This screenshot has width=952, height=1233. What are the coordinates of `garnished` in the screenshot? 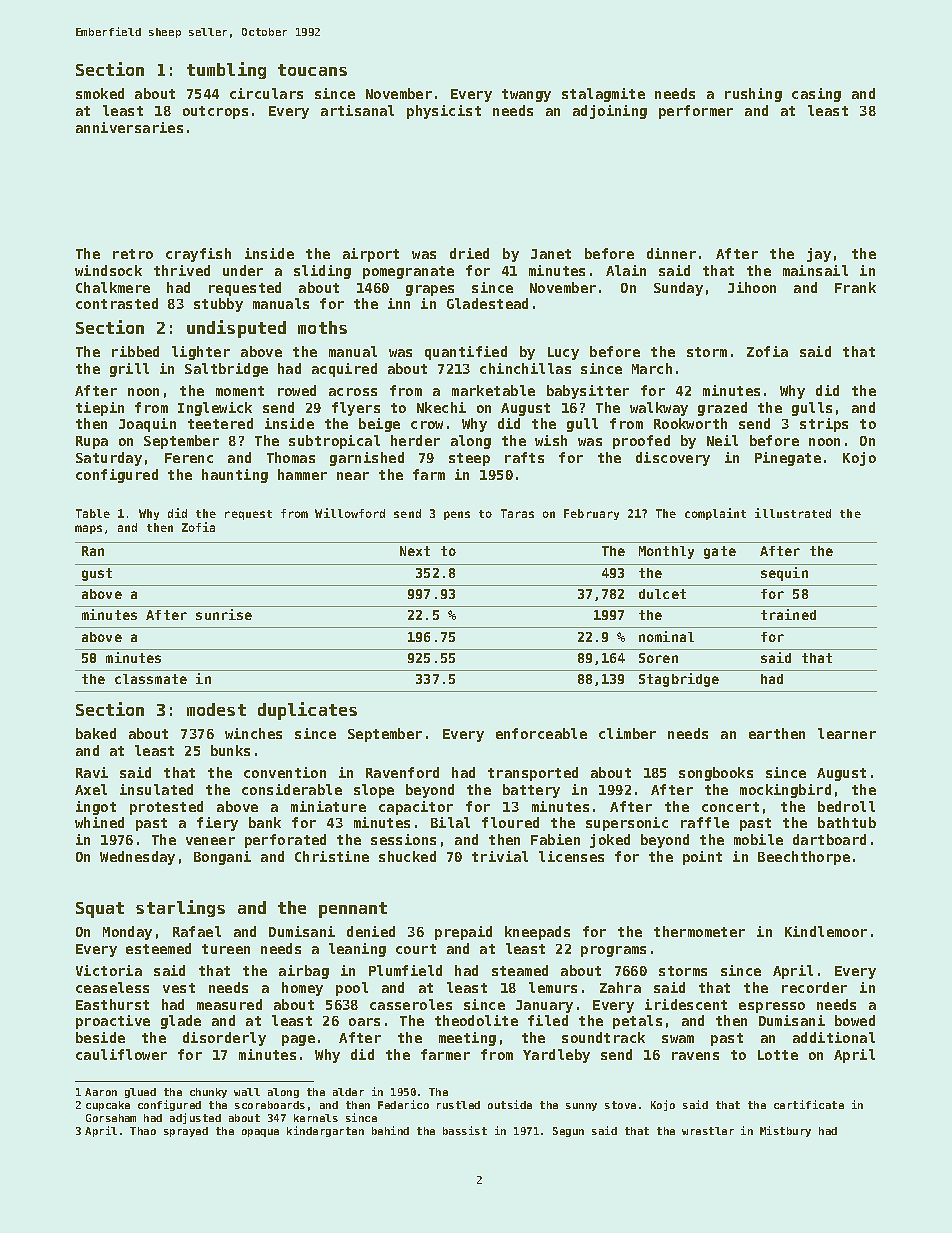 It's located at (367, 459).
